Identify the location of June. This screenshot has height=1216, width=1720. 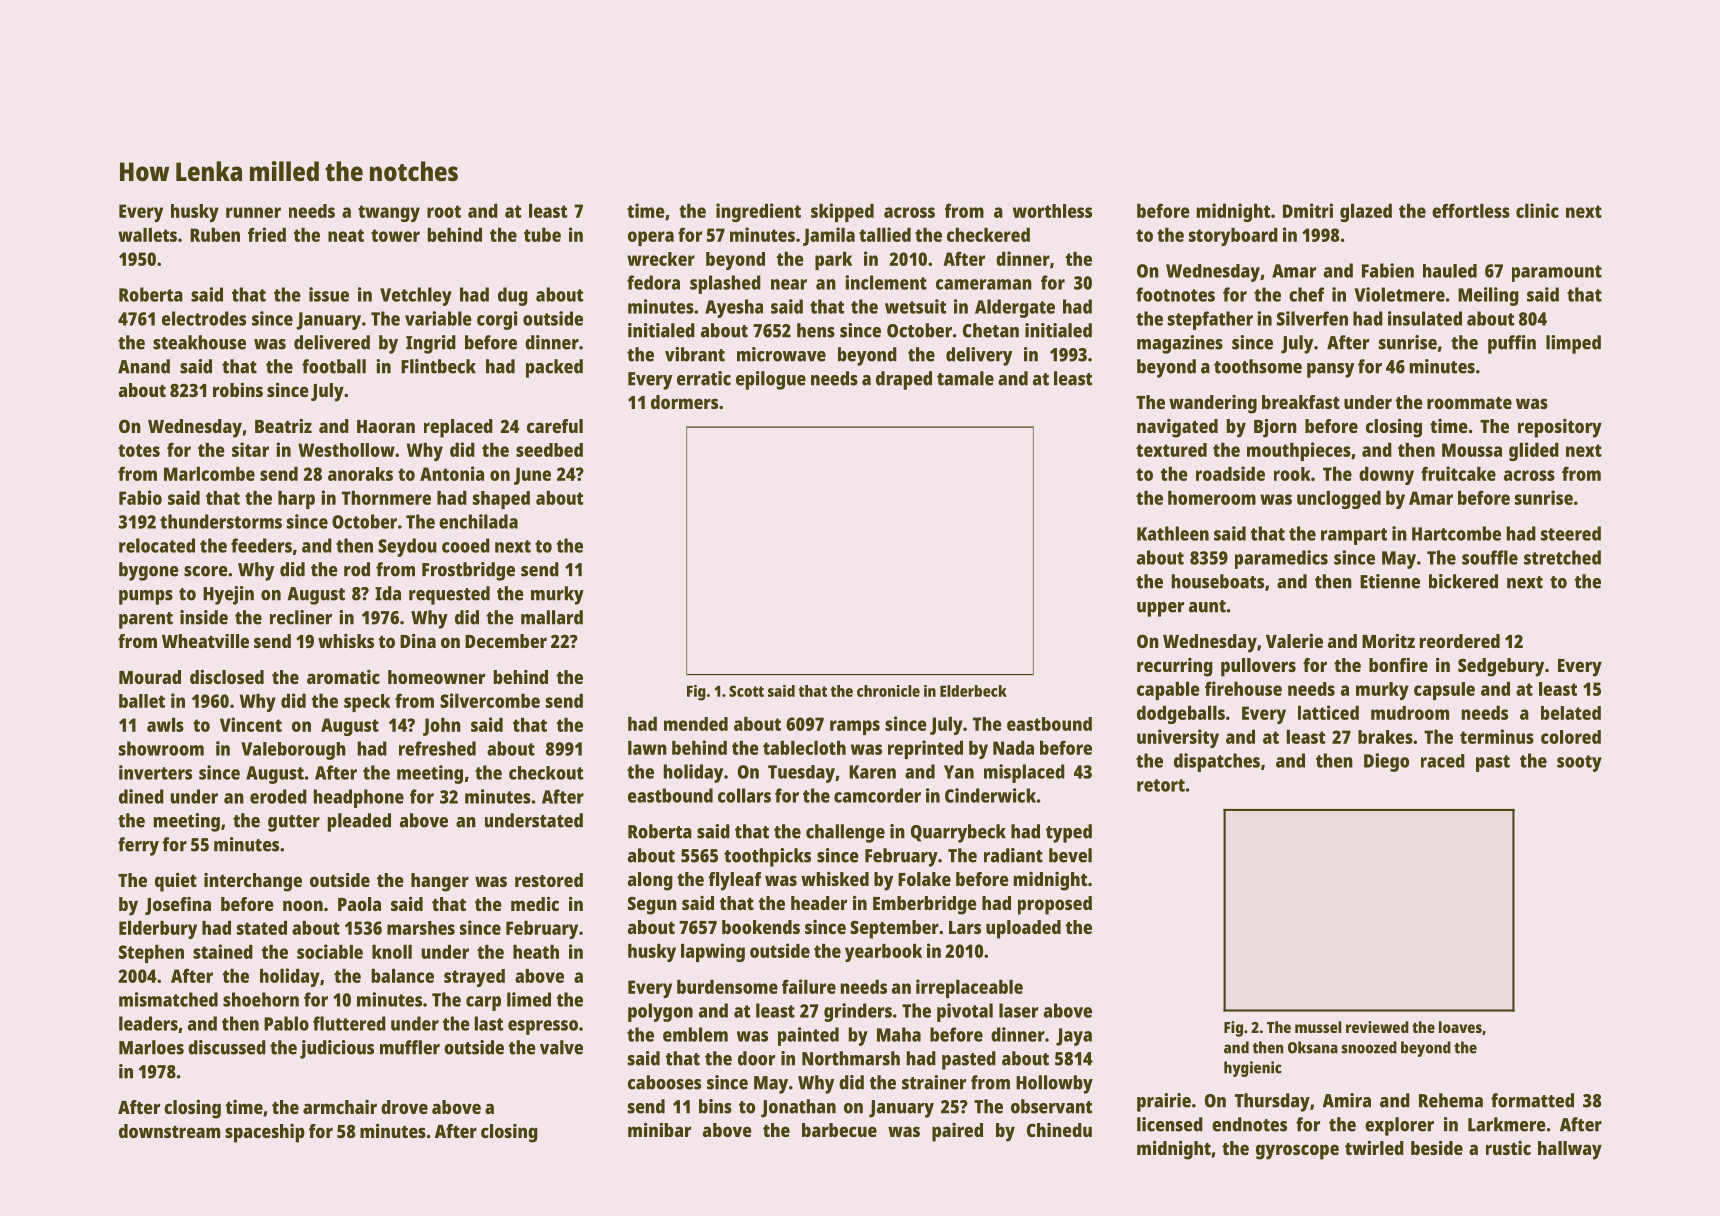
(532, 476).
